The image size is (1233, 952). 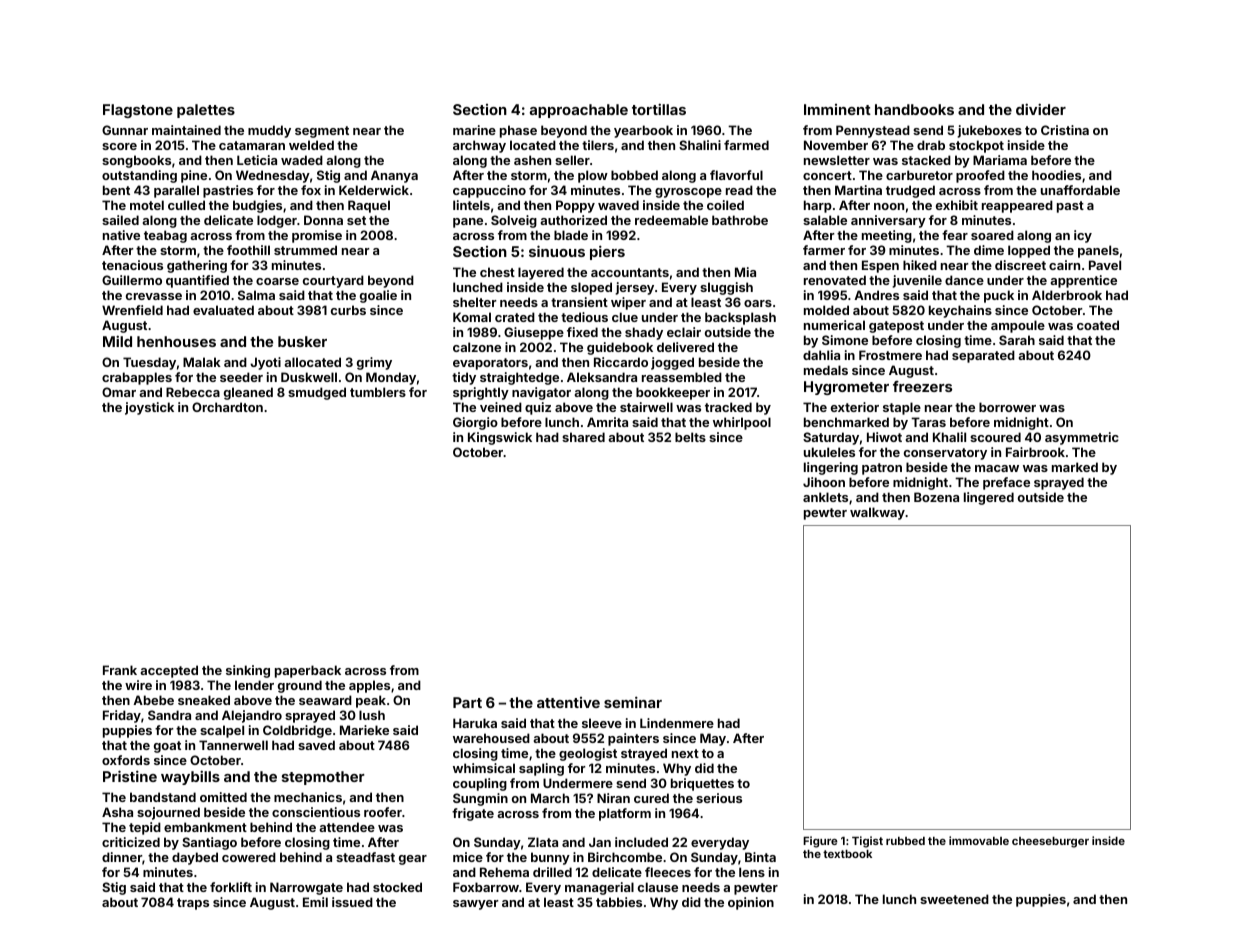 What do you see at coordinates (719, 798) in the image?
I see `serious` at bounding box center [719, 798].
